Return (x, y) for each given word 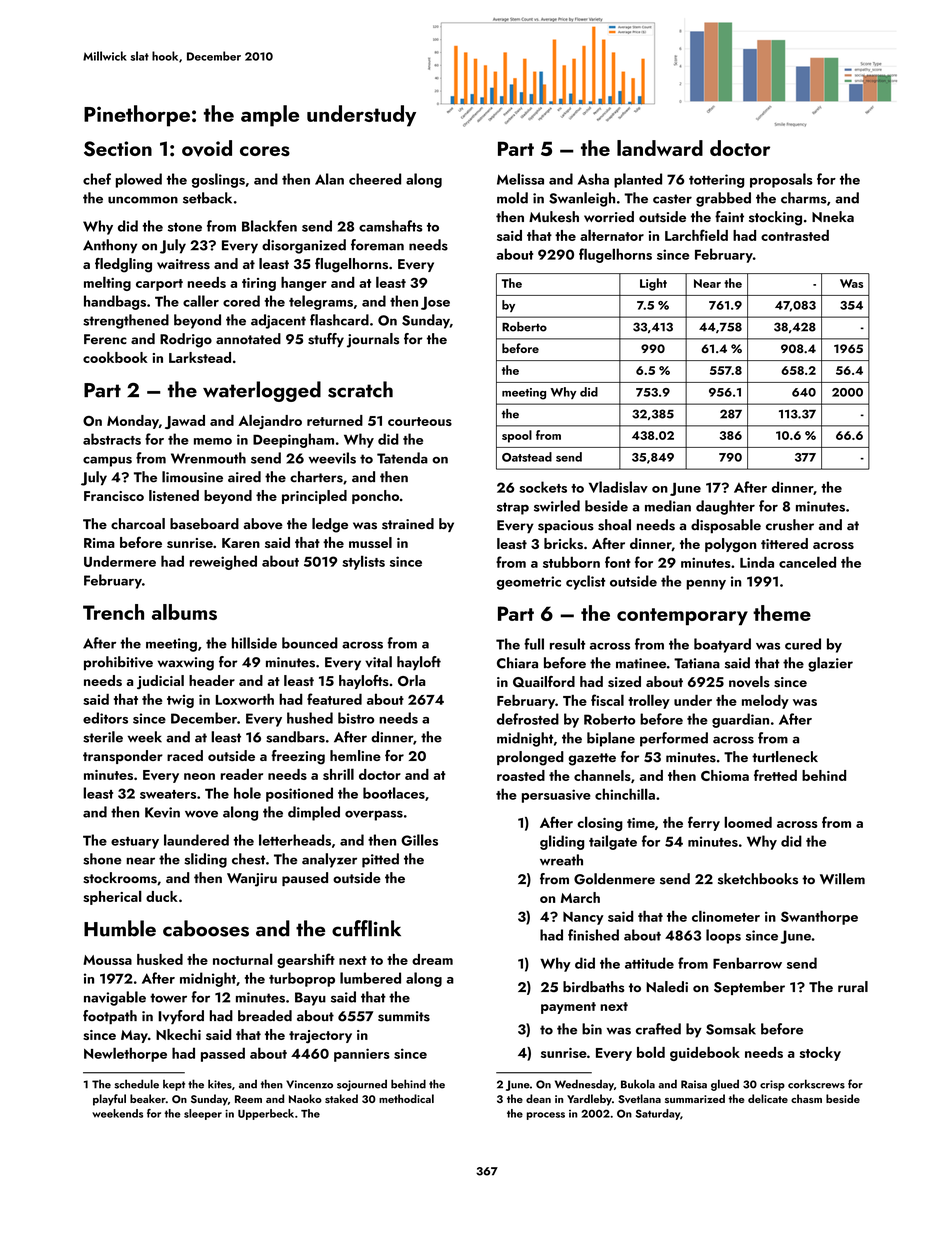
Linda (757, 562)
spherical (112, 897)
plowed (139, 180)
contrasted (795, 235)
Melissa (520, 179)
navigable (115, 998)
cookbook (115, 357)
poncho (375, 497)
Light (653, 284)
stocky (820, 1054)
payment (568, 1008)
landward (660, 148)
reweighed (223, 562)
